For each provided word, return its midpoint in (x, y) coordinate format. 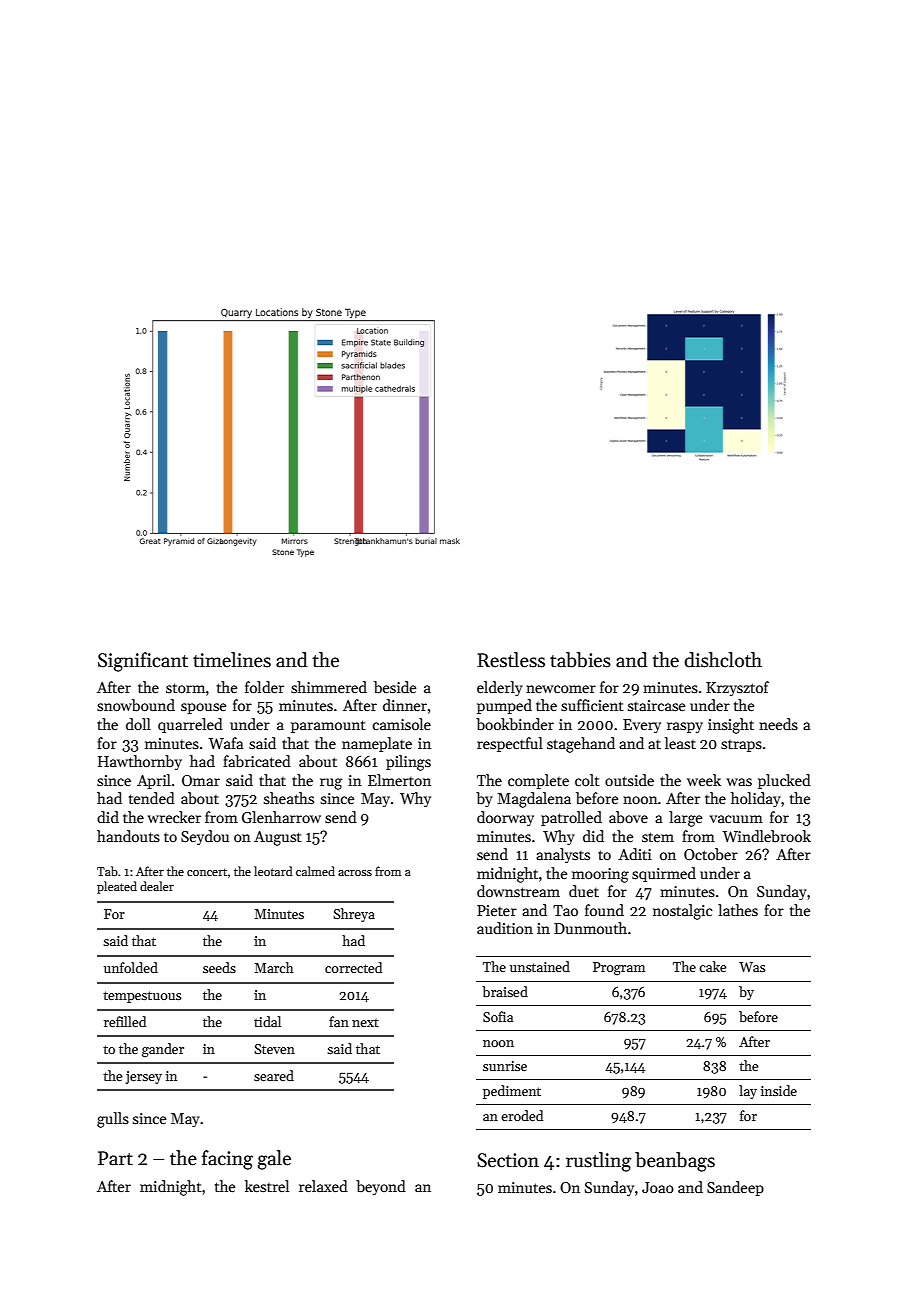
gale (274, 1160)
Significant (143, 662)
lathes (738, 910)
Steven (274, 1049)
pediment (512, 1092)
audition (505, 928)
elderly (500, 688)
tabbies (580, 660)
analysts (563, 855)
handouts (128, 836)
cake (712, 966)
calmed (315, 871)
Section (508, 1160)
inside (779, 1090)
